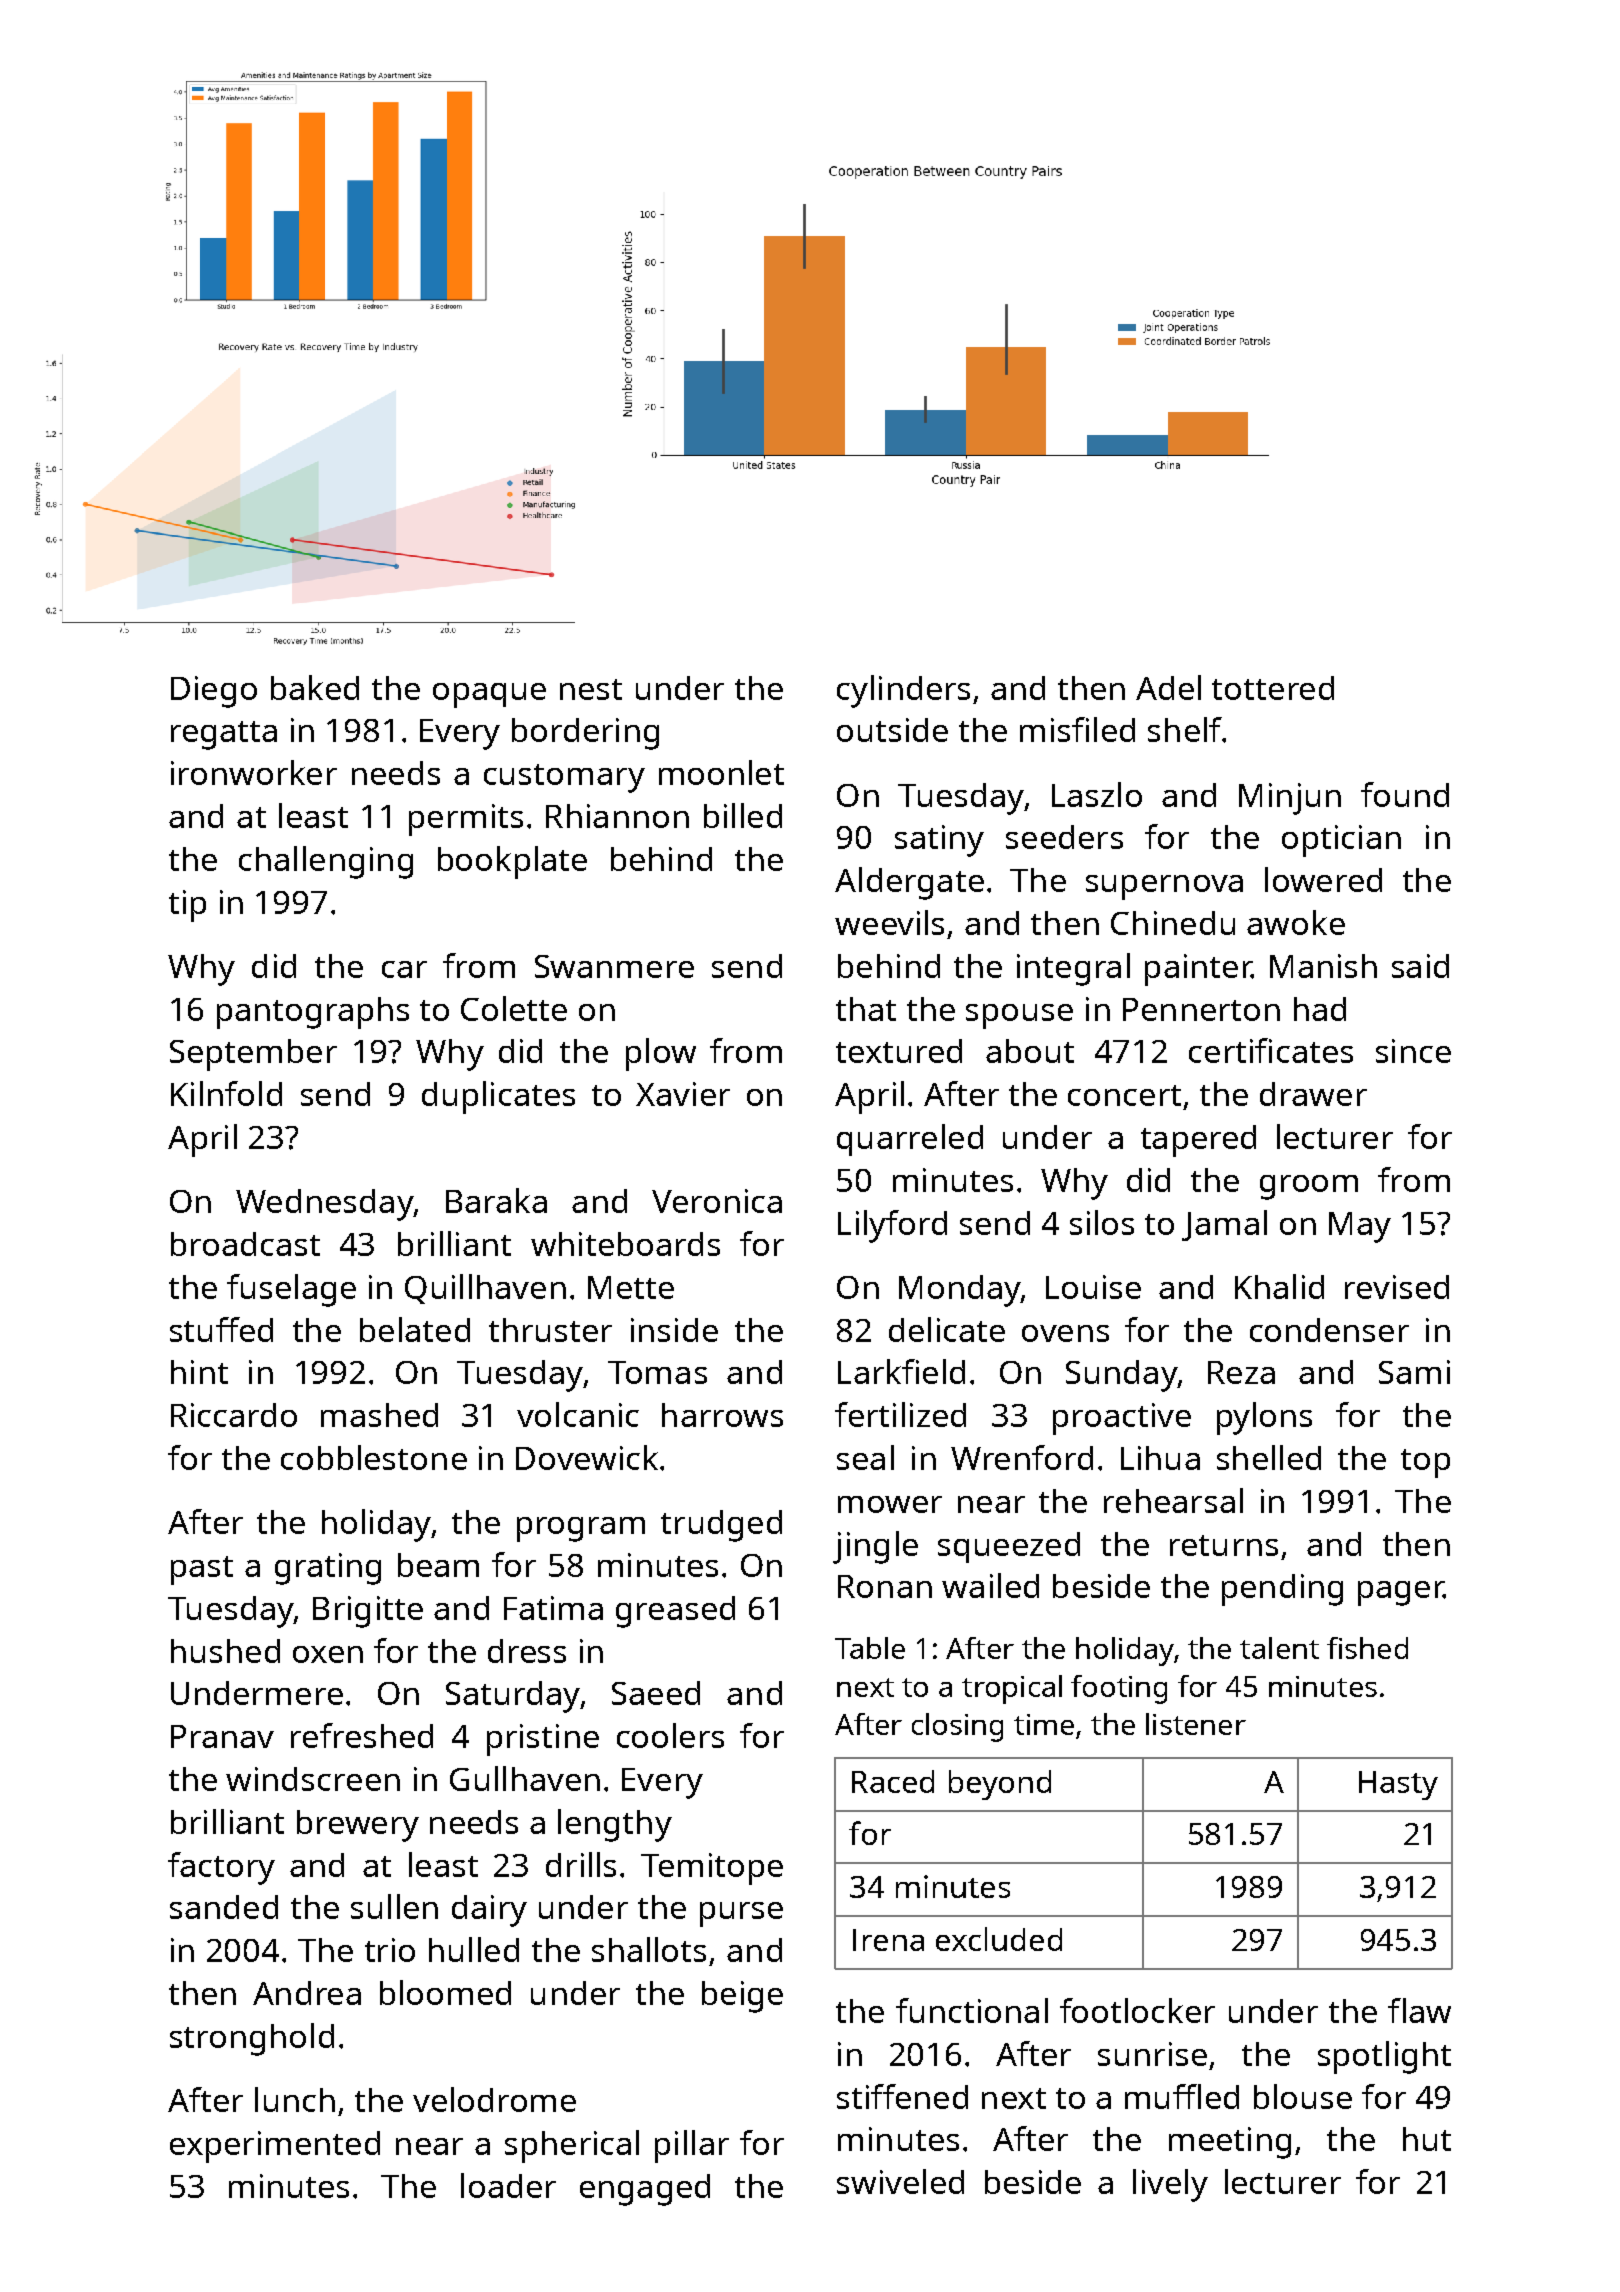 This page has height=2292, width=1620. What do you see at coordinates (1413, 1051) in the page?
I see `since` at bounding box center [1413, 1051].
